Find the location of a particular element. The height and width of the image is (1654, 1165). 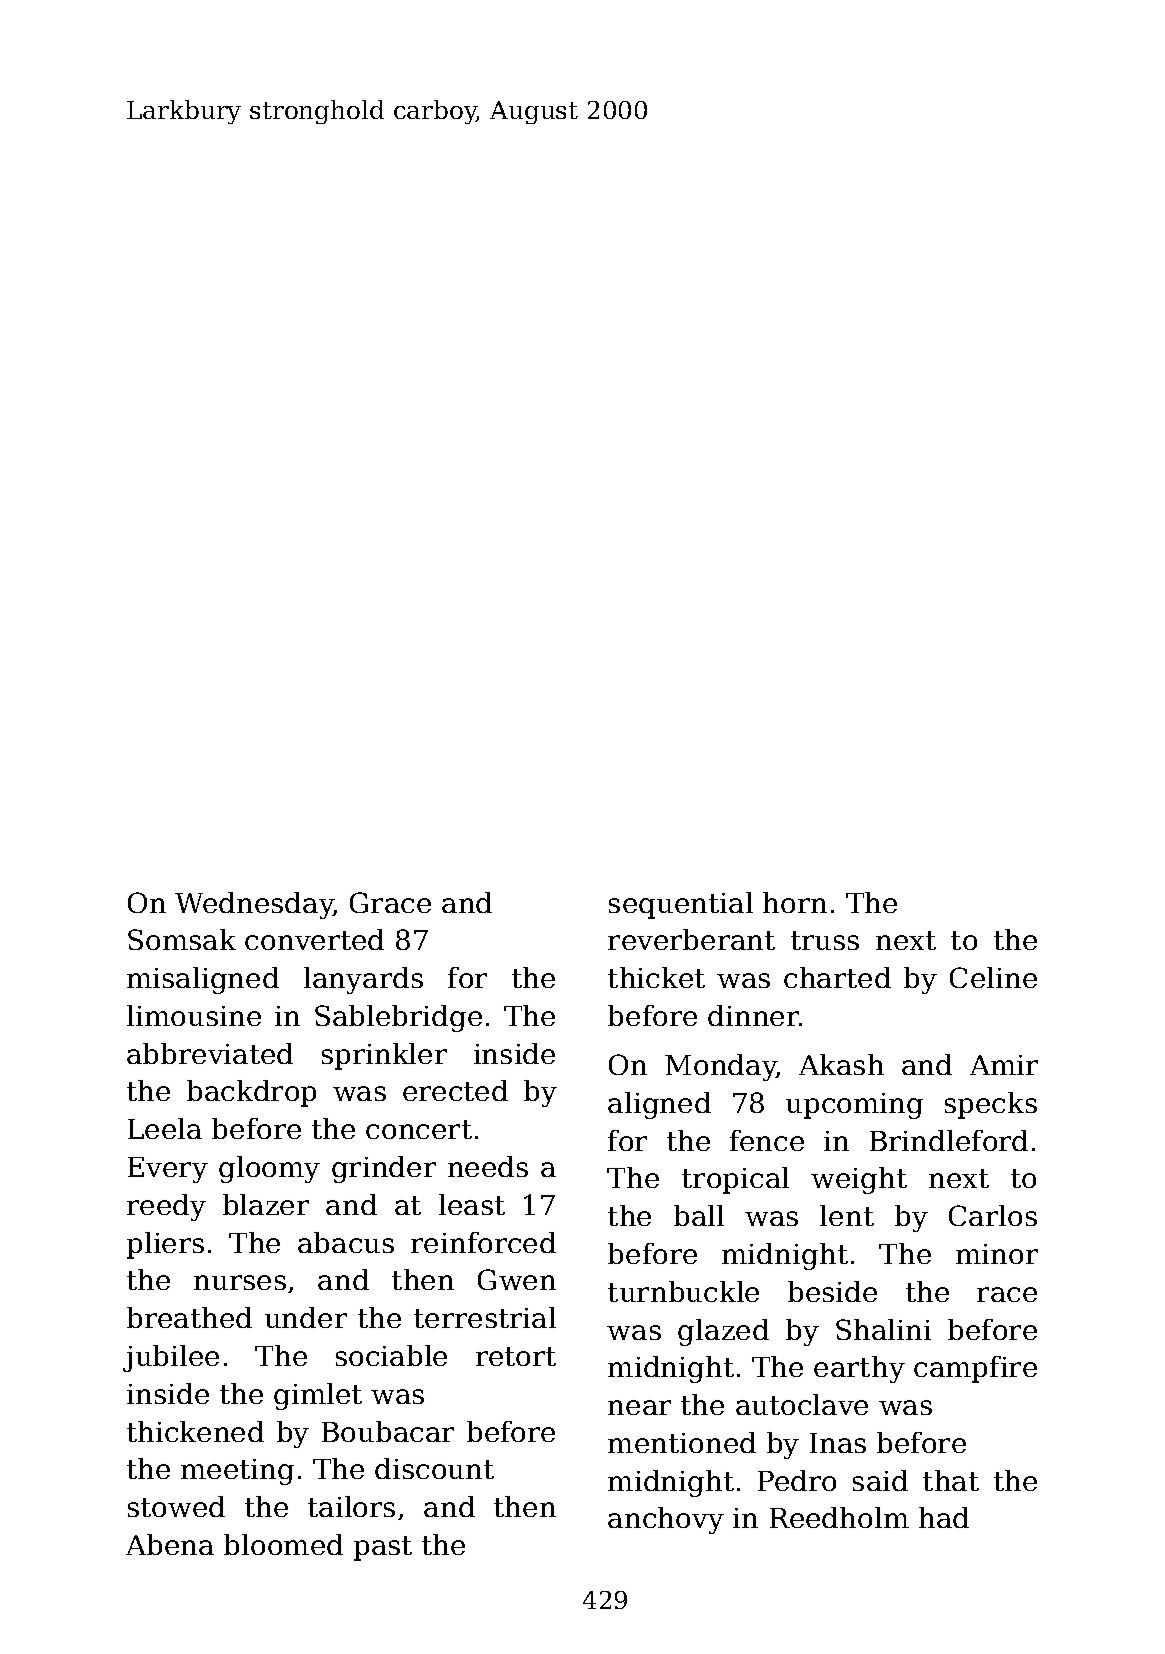

beside is located at coordinates (832, 1291).
